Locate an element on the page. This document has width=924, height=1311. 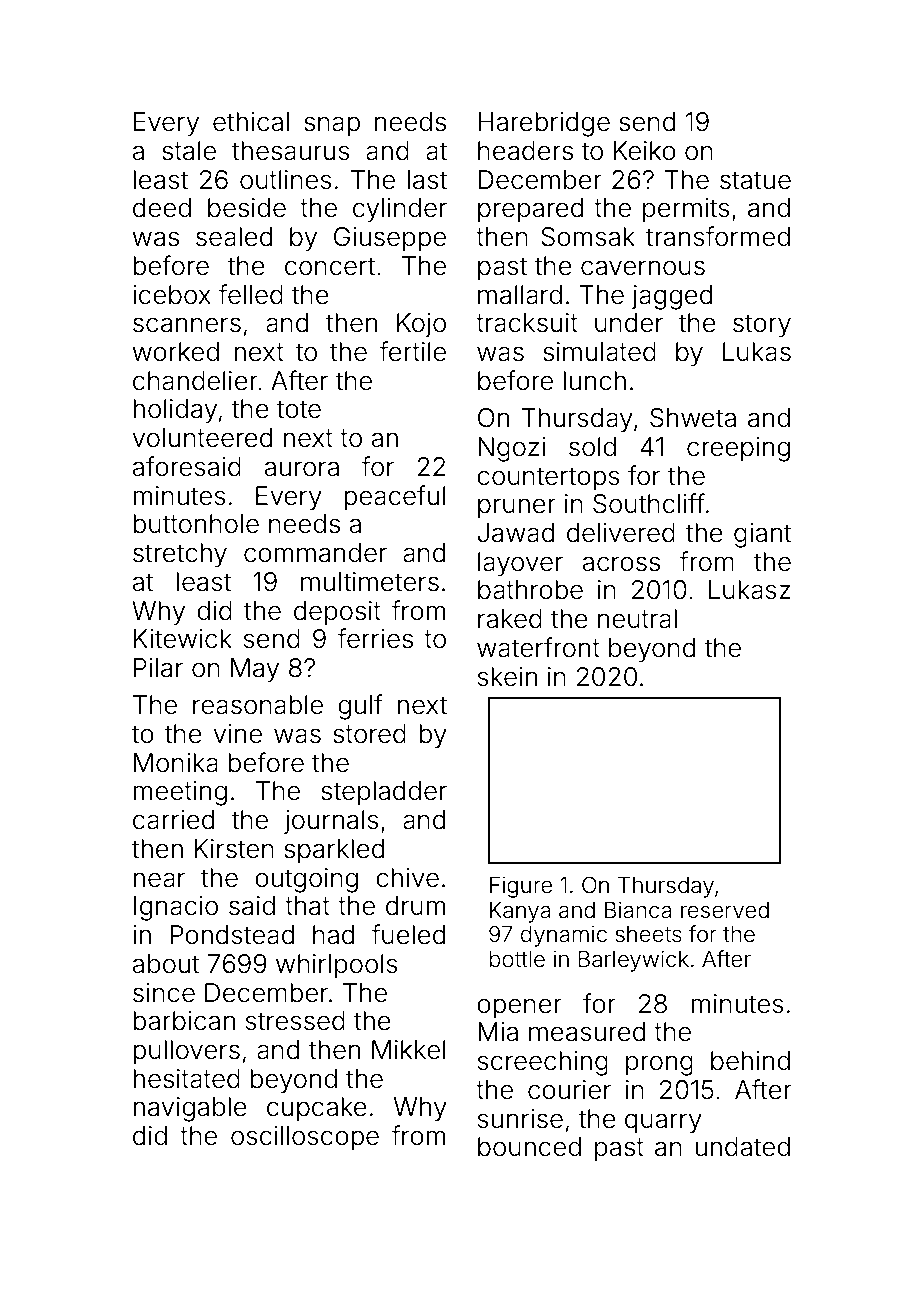
Ngozi is located at coordinates (511, 449).
